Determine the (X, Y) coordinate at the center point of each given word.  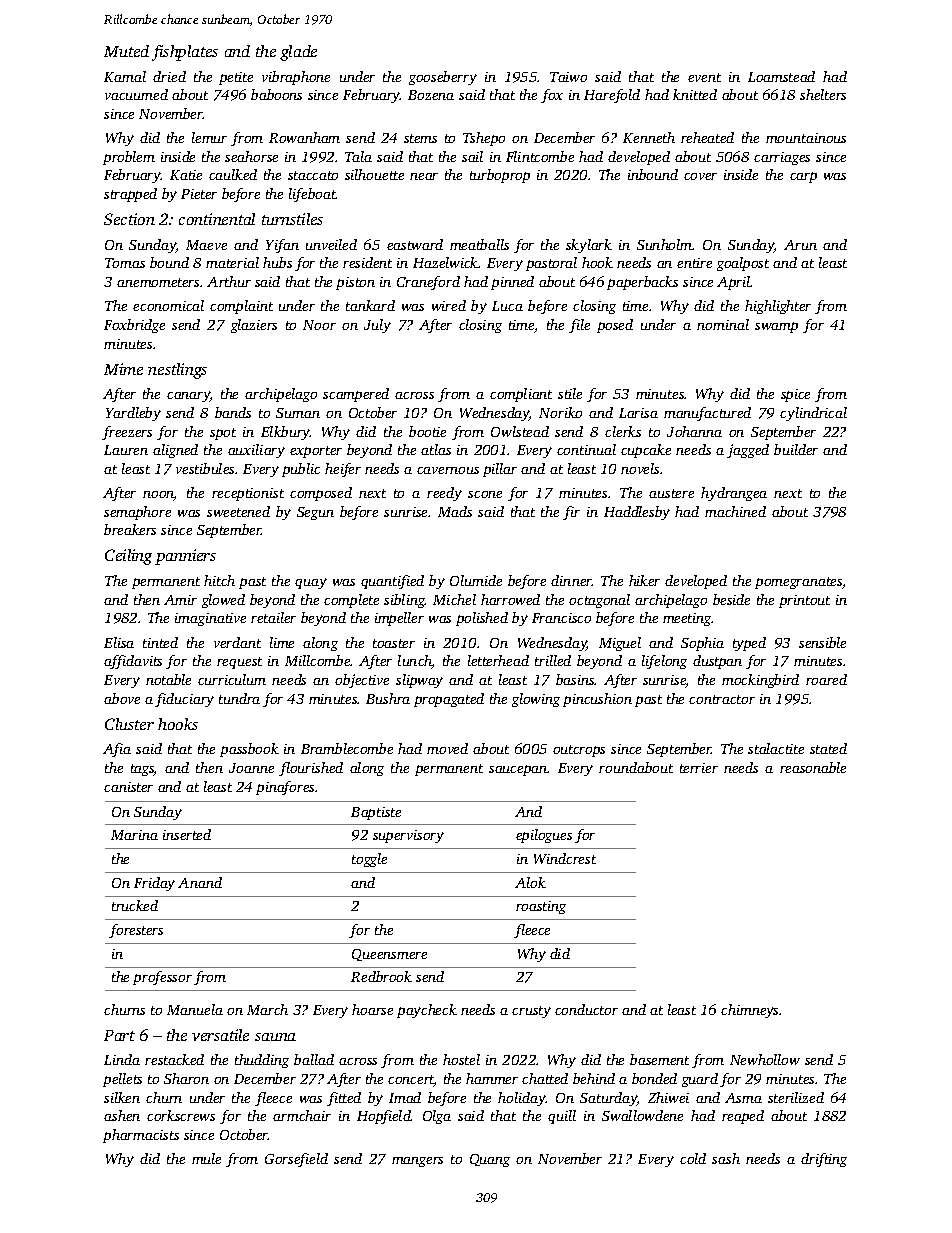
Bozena (431, 95)
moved (447, 748)
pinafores (285, 788)
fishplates (185, 53)
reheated (707, 137)
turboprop (500, 176)
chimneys (750, 1011)
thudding (262, 1061)
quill (562, 1117)
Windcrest (565, 858)
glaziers (254, 326)
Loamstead (781, 76)
